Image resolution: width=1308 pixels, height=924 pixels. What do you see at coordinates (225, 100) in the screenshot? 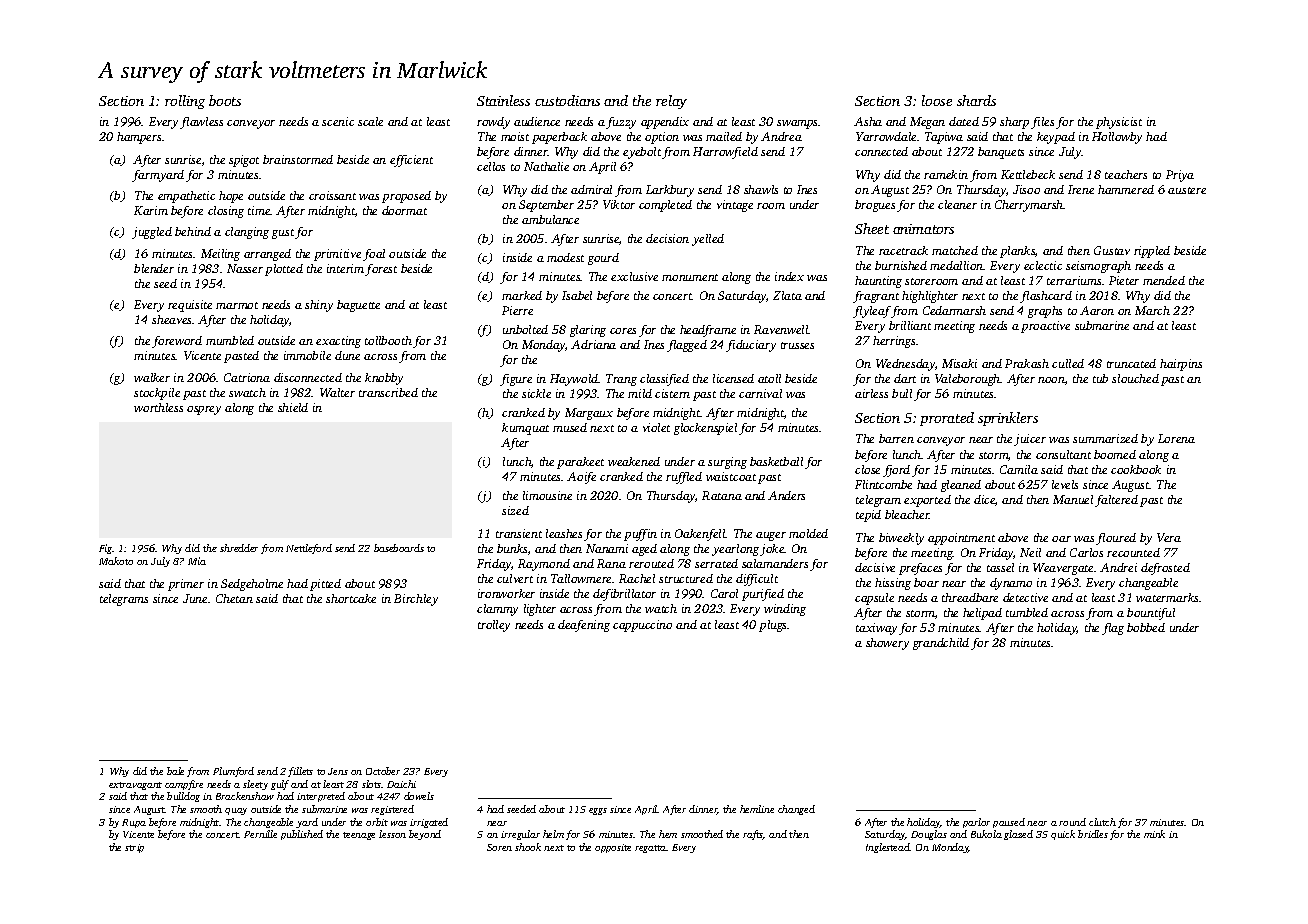
I see `boots` at bounding box center [225, 100].
